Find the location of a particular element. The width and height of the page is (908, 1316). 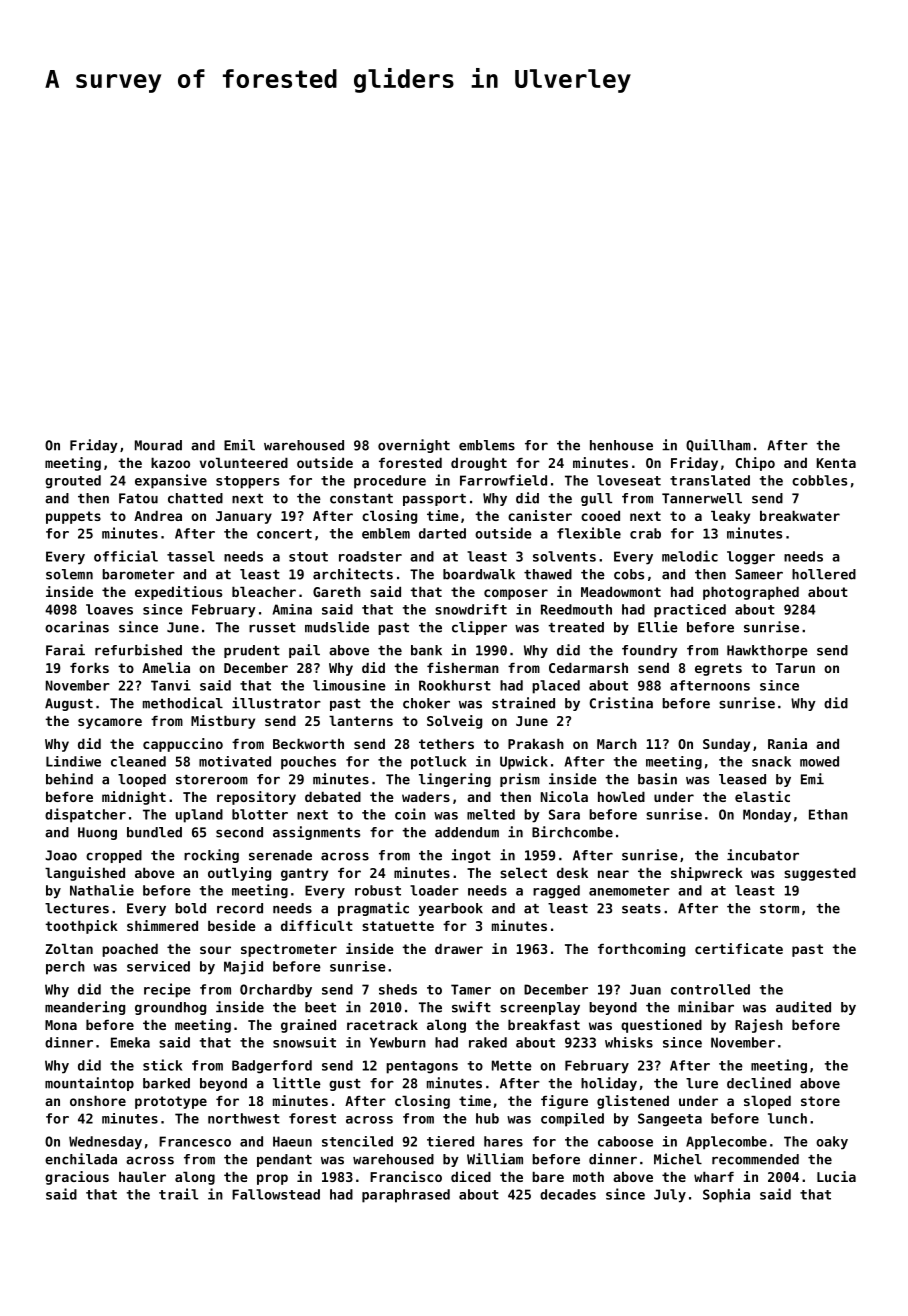

strained is located at coordinates (523, 703).
